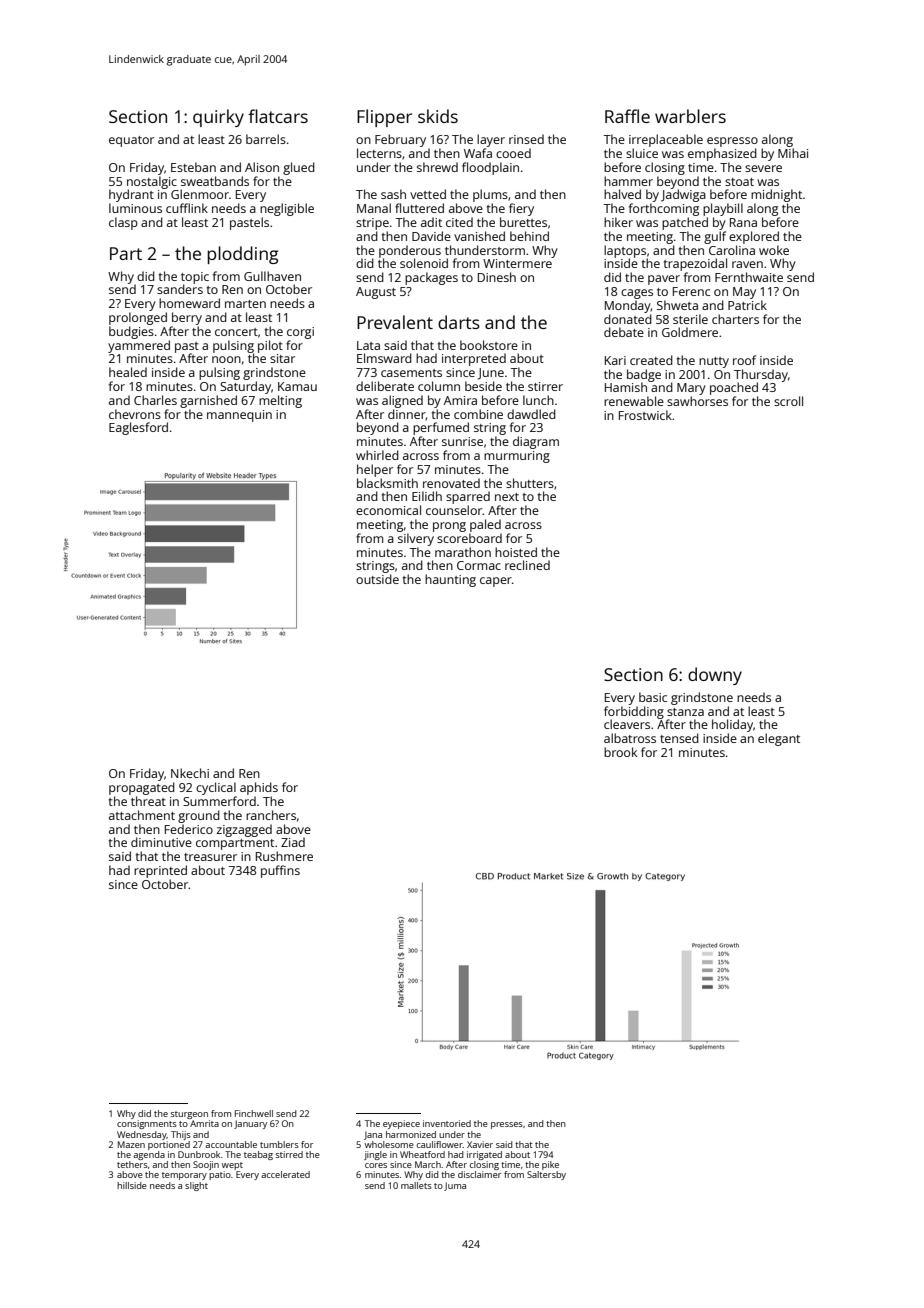 The image size is (924, 1308). Describe the element at coordinates (550, 1165) in the image. I see `pike` at that location.
